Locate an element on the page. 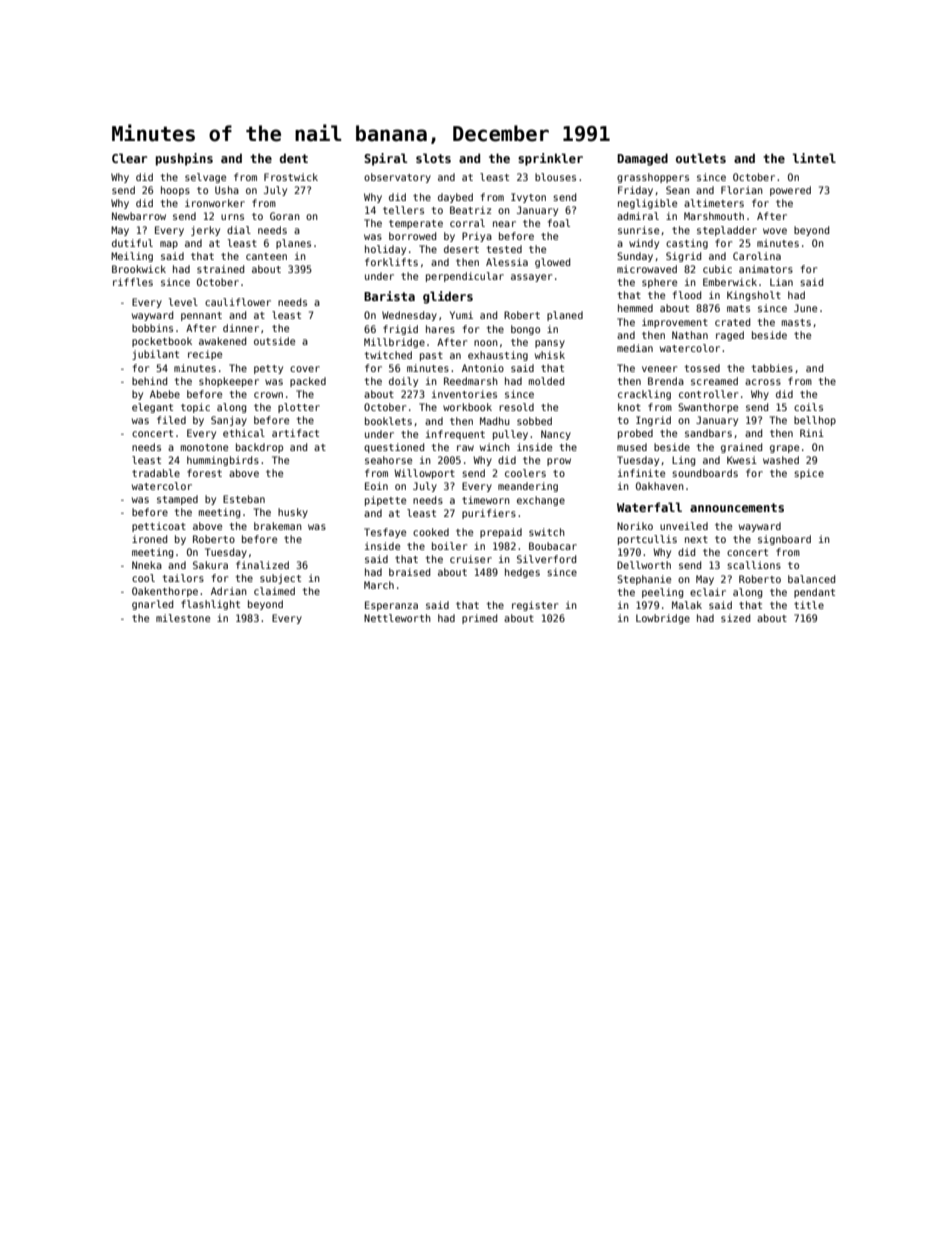  lintel is located at coordinates (814, 158).
